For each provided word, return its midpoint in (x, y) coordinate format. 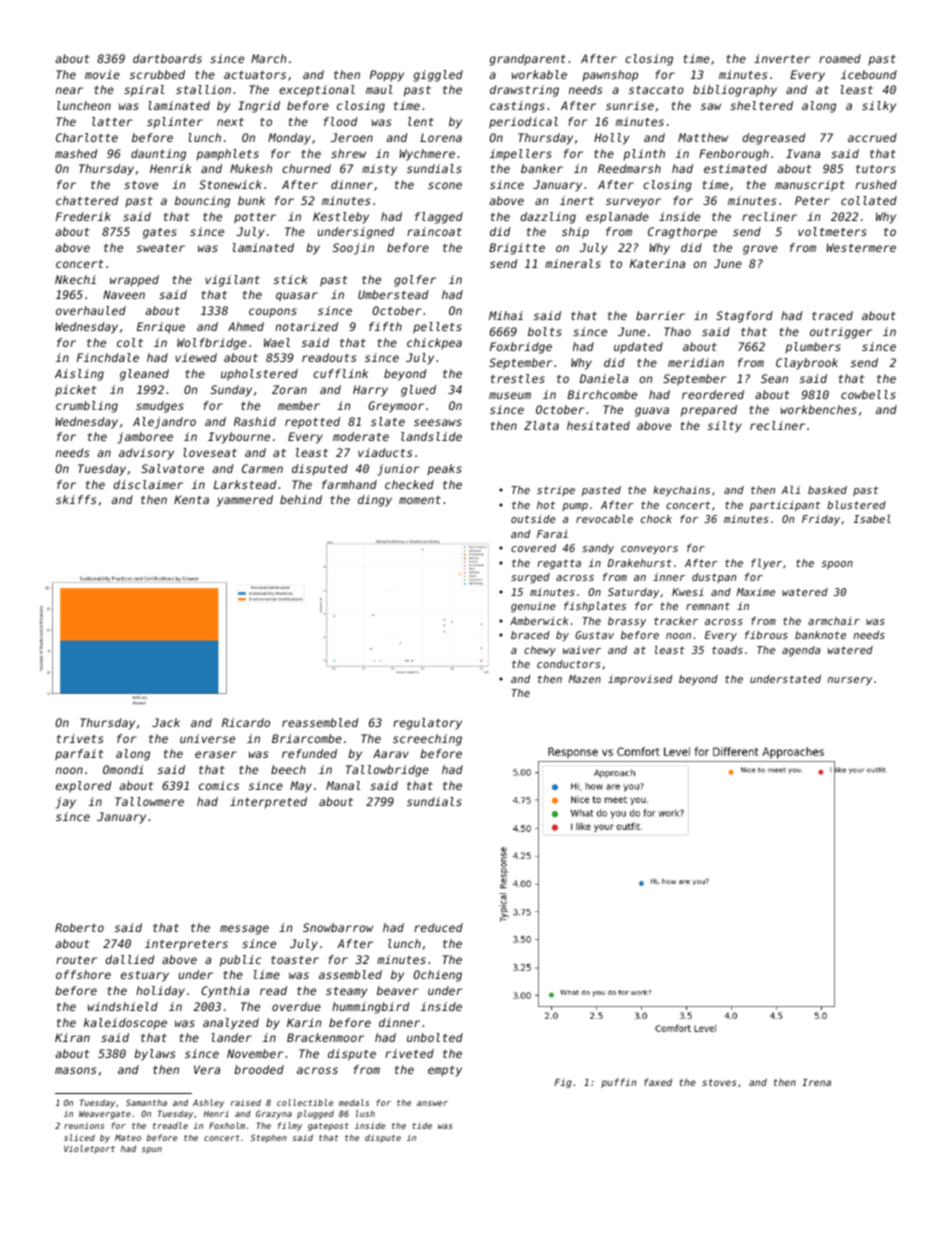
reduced (438, 927)
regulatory (427, 724)
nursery (850, 681)
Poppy (387, 76)
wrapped (134, 281)
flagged (439, 218)
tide (422, 1125)
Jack (166, 722)
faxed (658, 1082)
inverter (782, 58)
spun (152, 1150)
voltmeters (832, 231)
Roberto (79, 927)
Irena (816, 1082)
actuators (255, 75)
